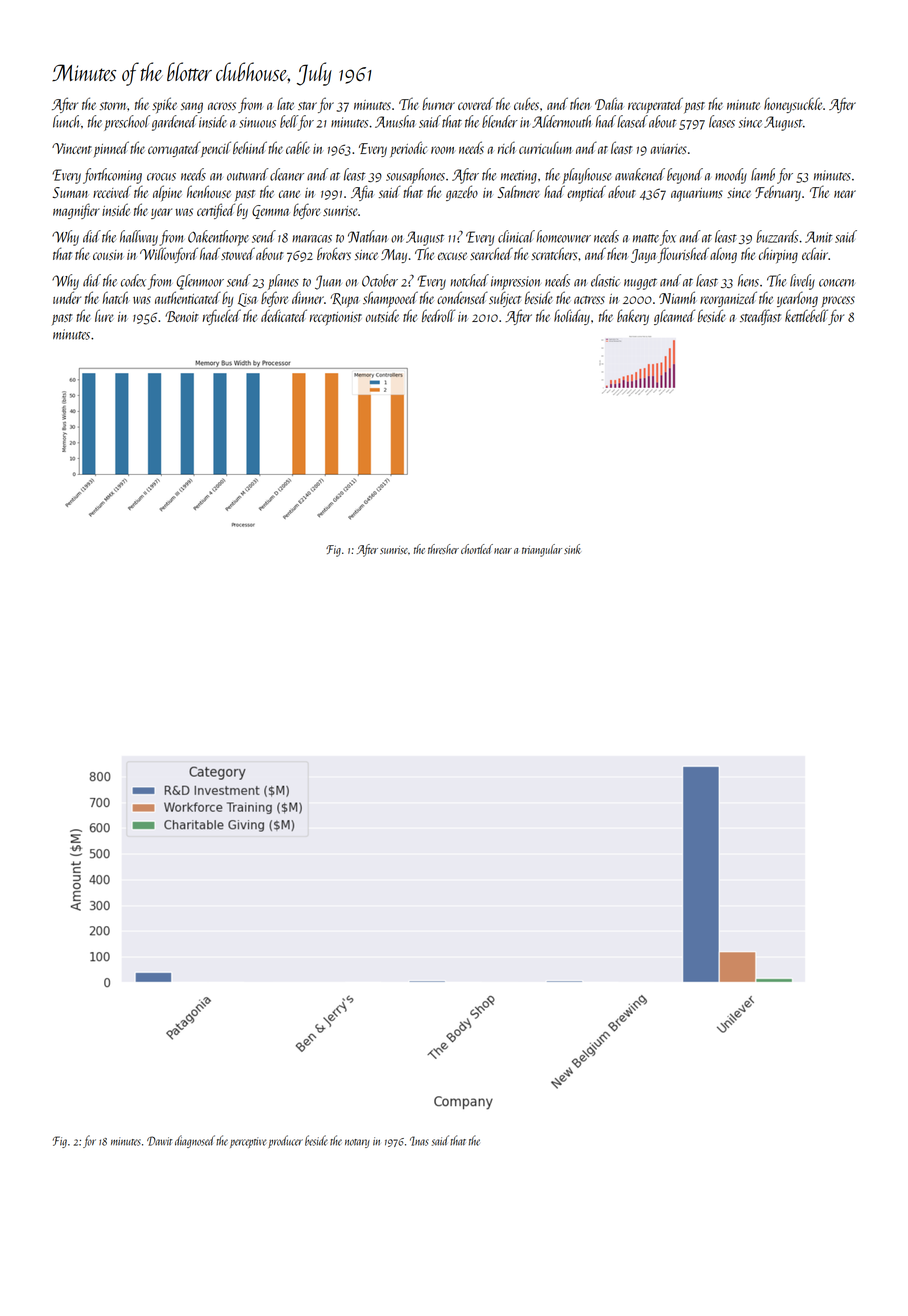  I want to click on honeysuckle, so click(793, 105).
